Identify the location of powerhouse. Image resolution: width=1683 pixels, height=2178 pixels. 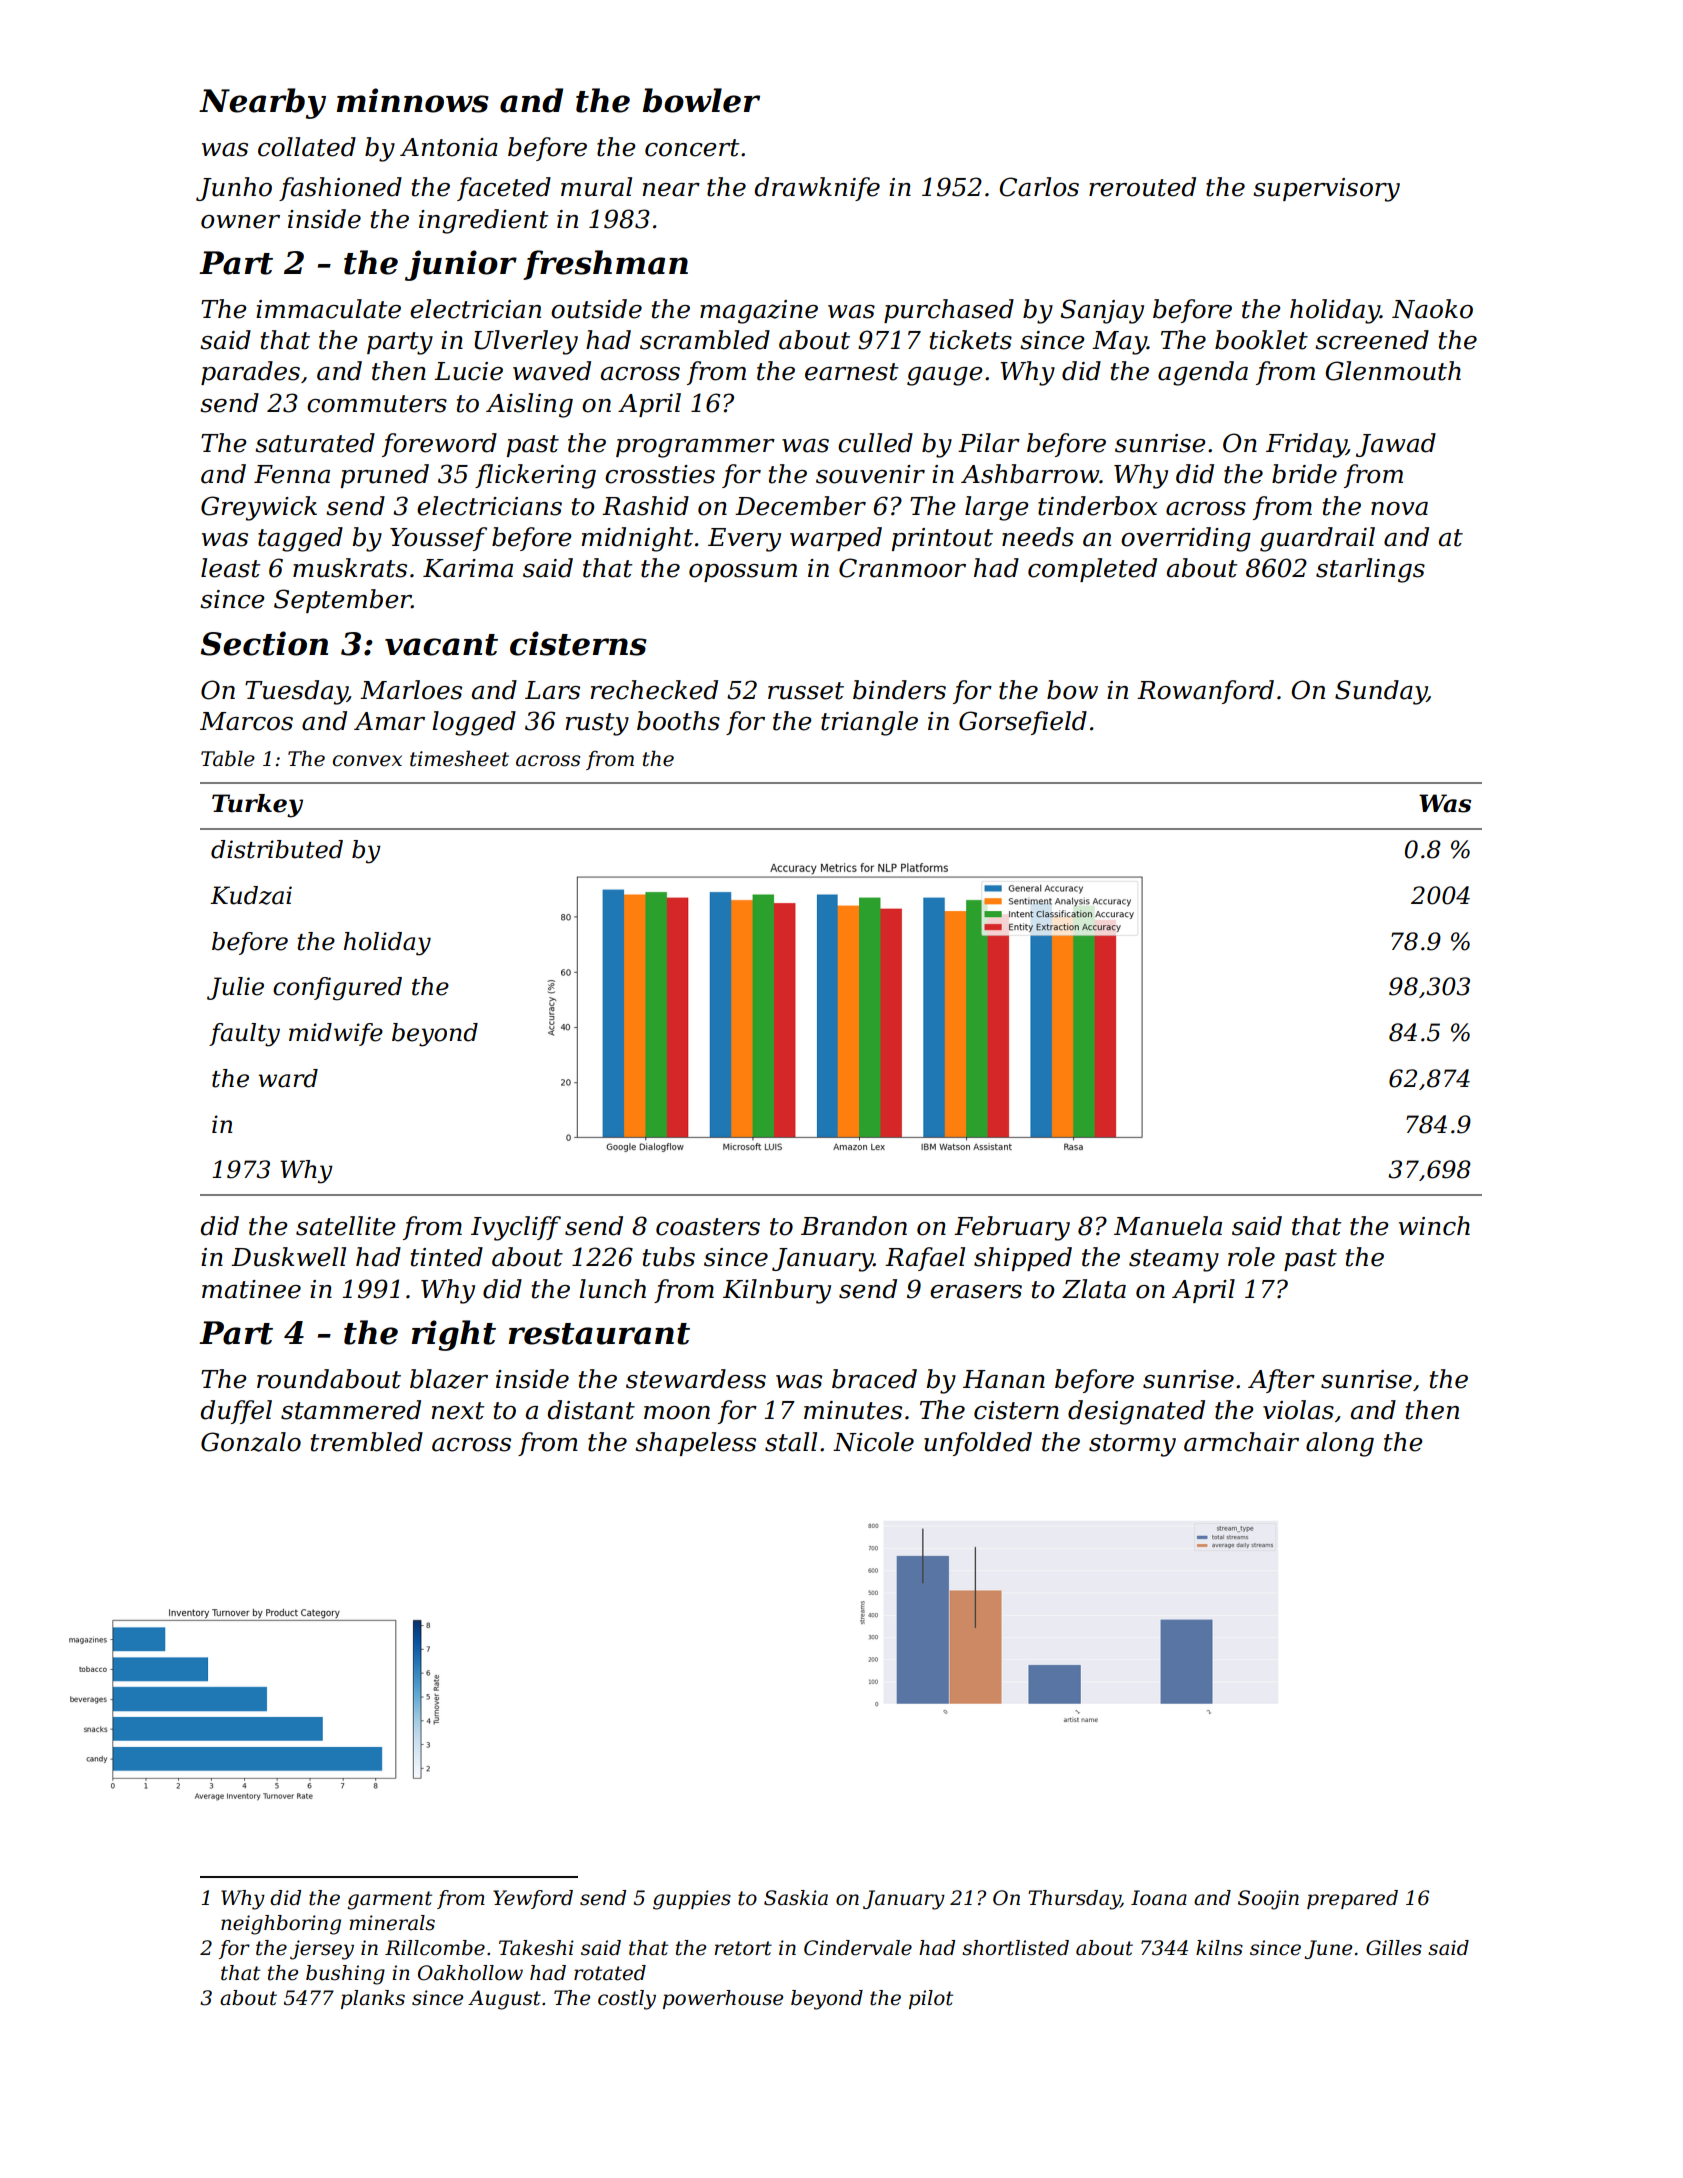
(723, 1999).
